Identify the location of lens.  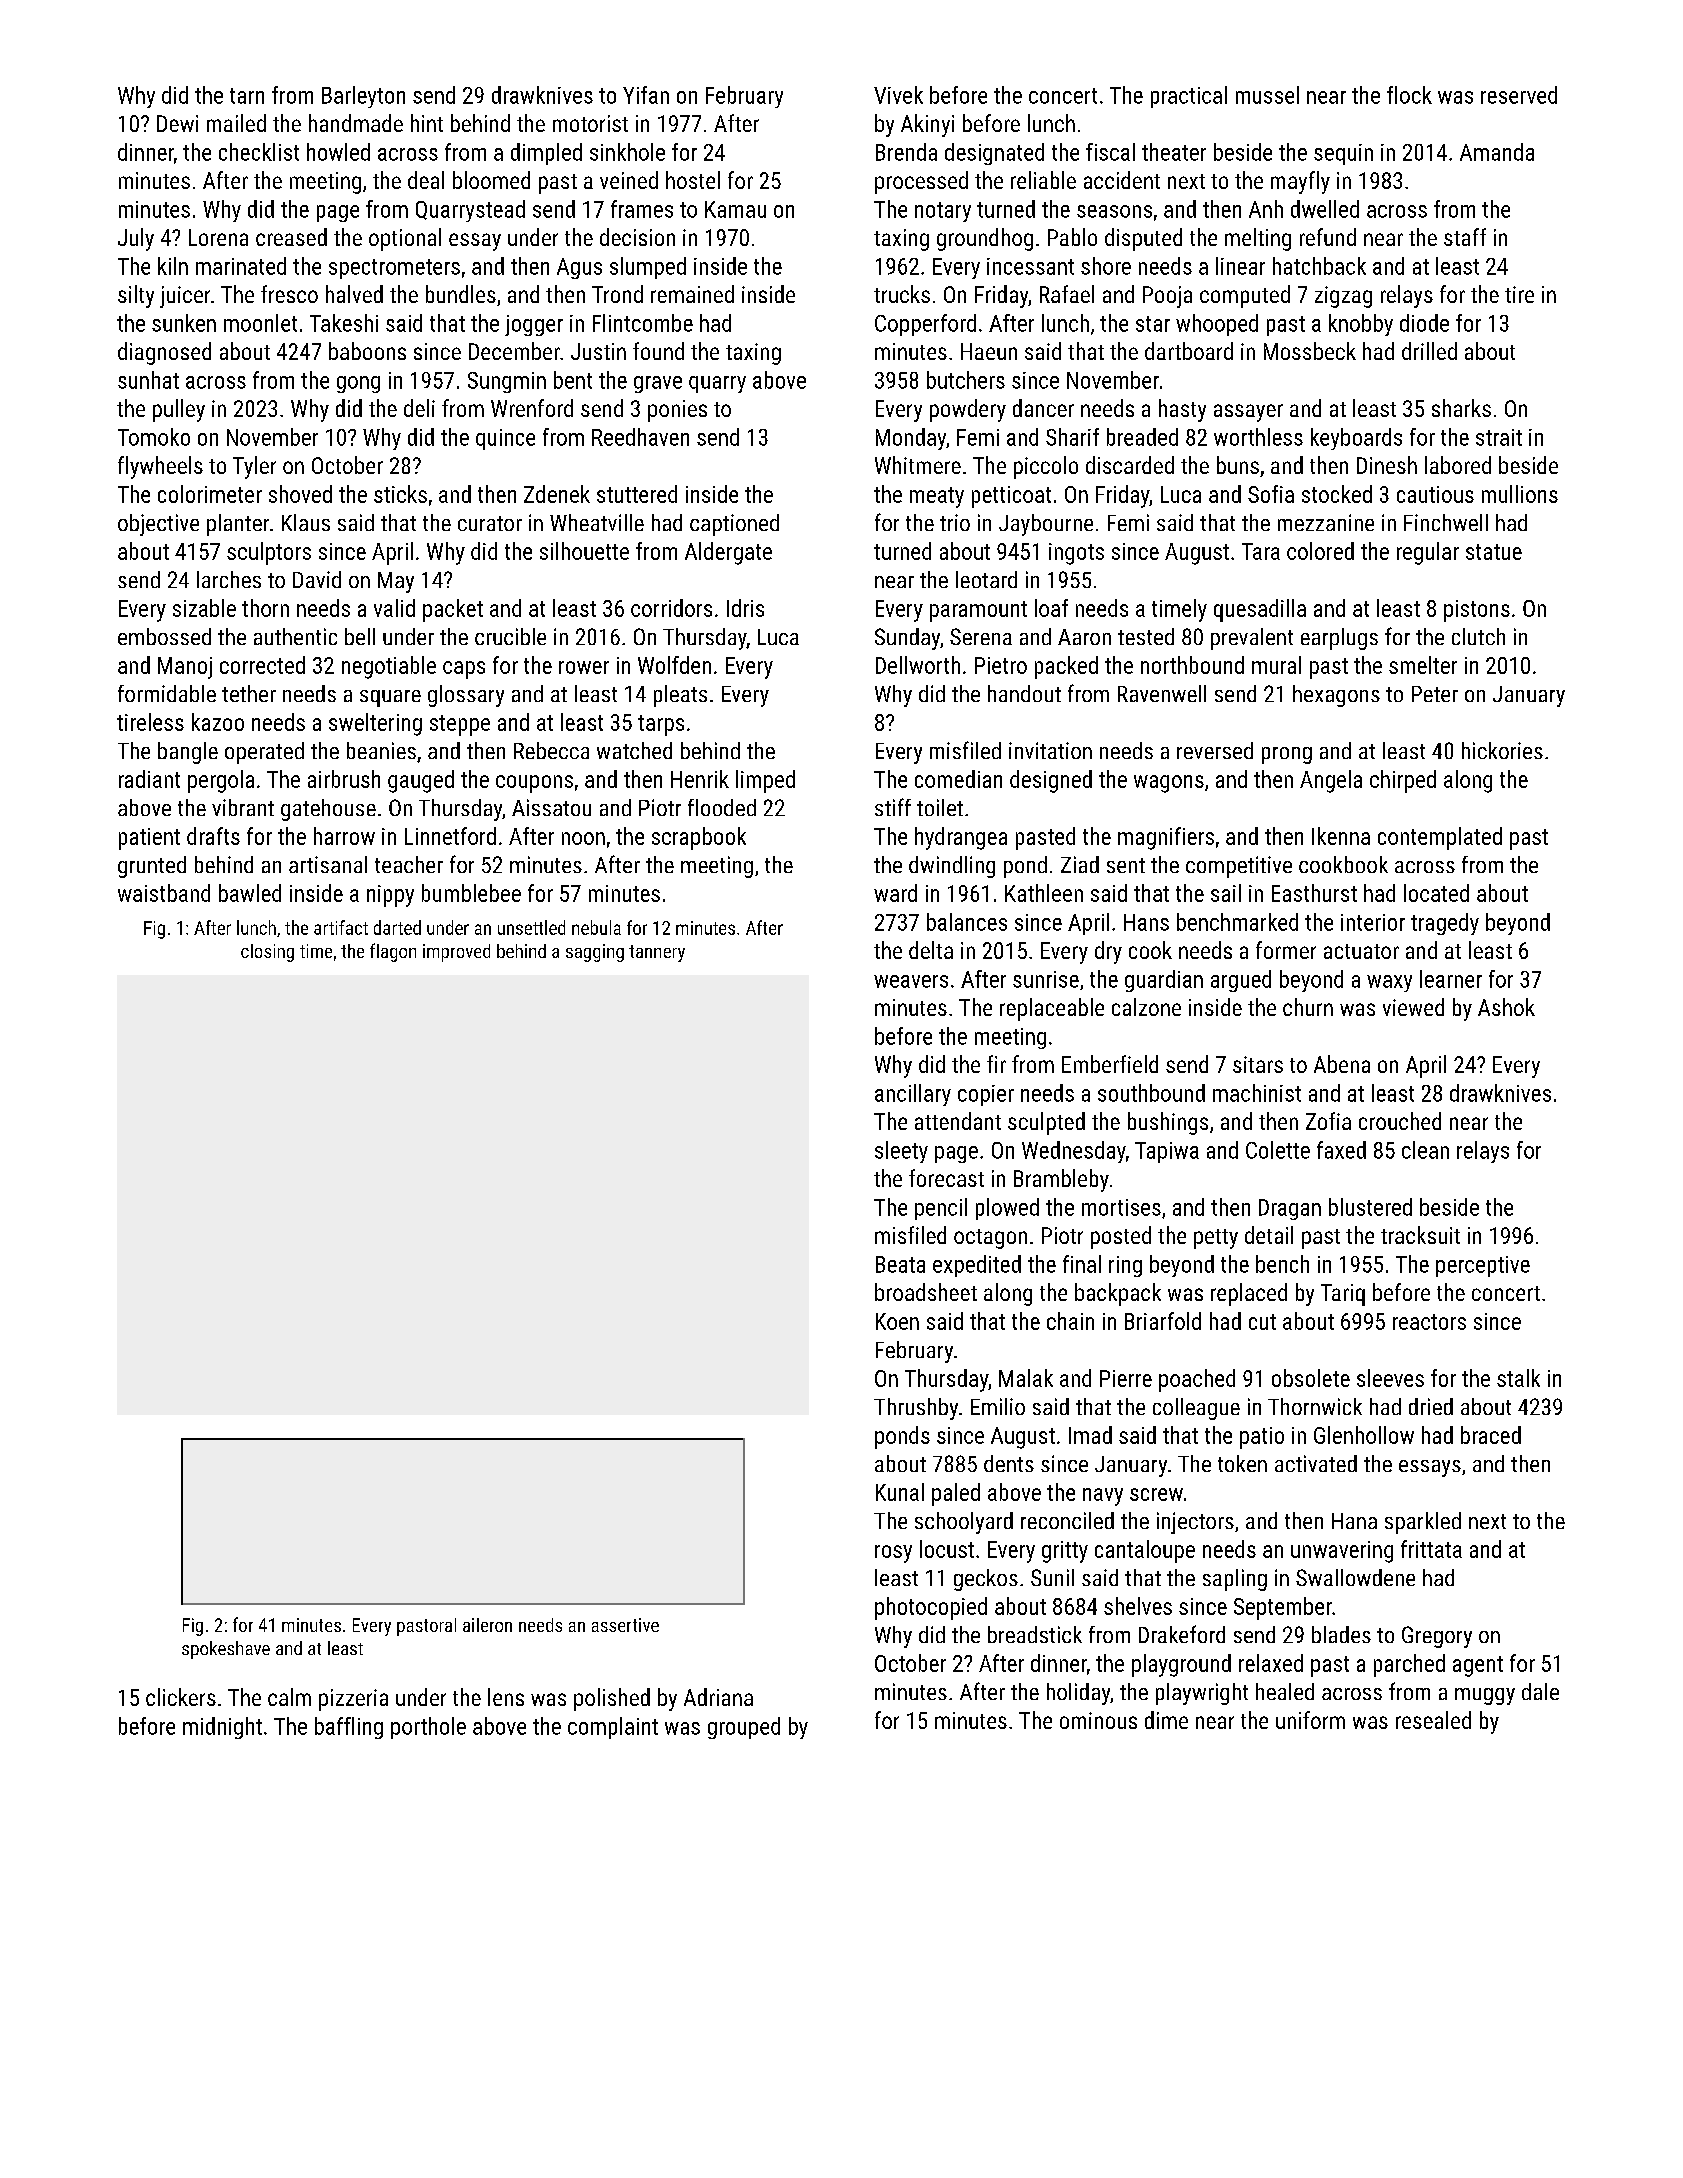
(506, 1697).
